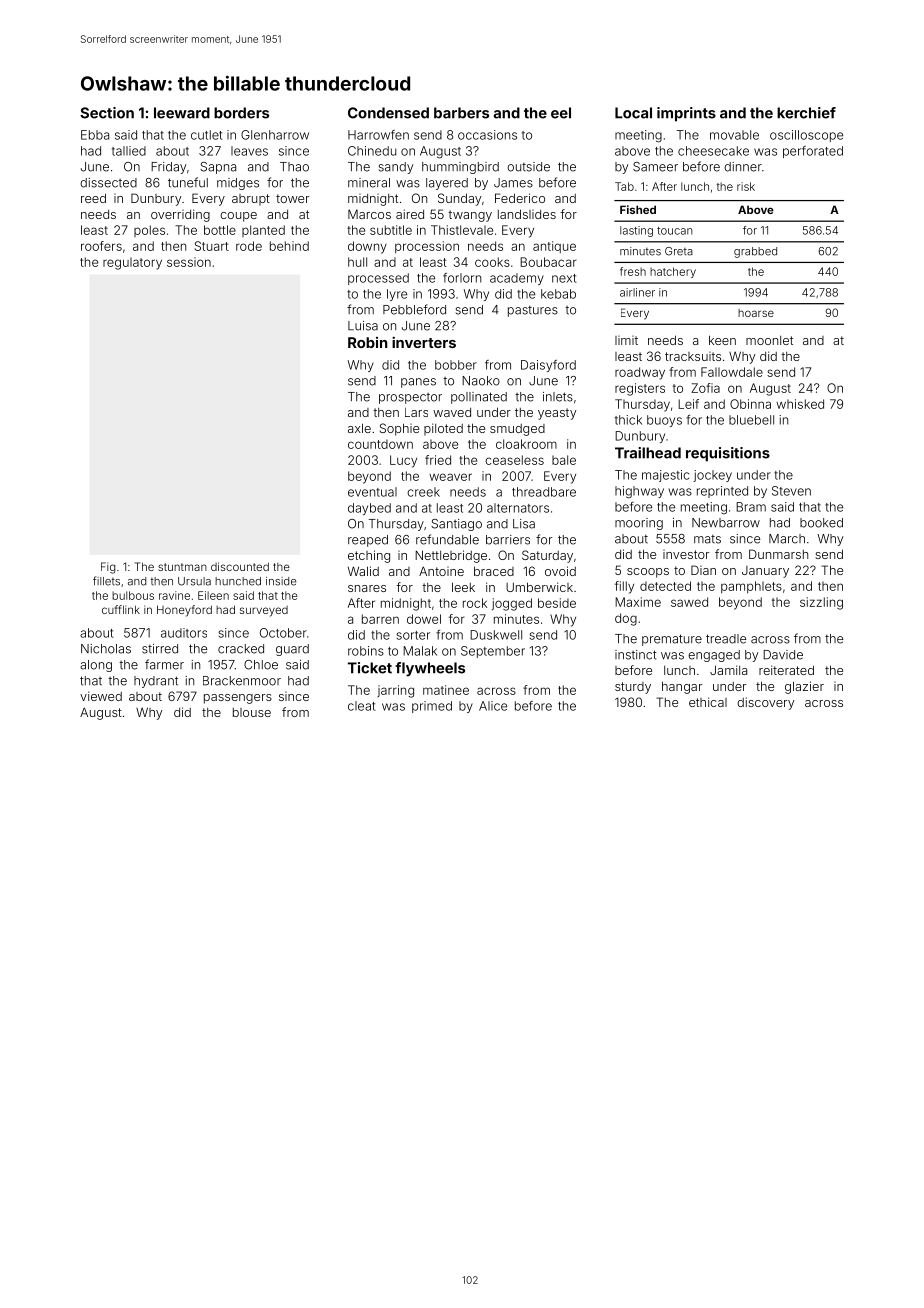  Describe the element at coordinates (363, 326) in the document. I see `Luisa` at that location.
